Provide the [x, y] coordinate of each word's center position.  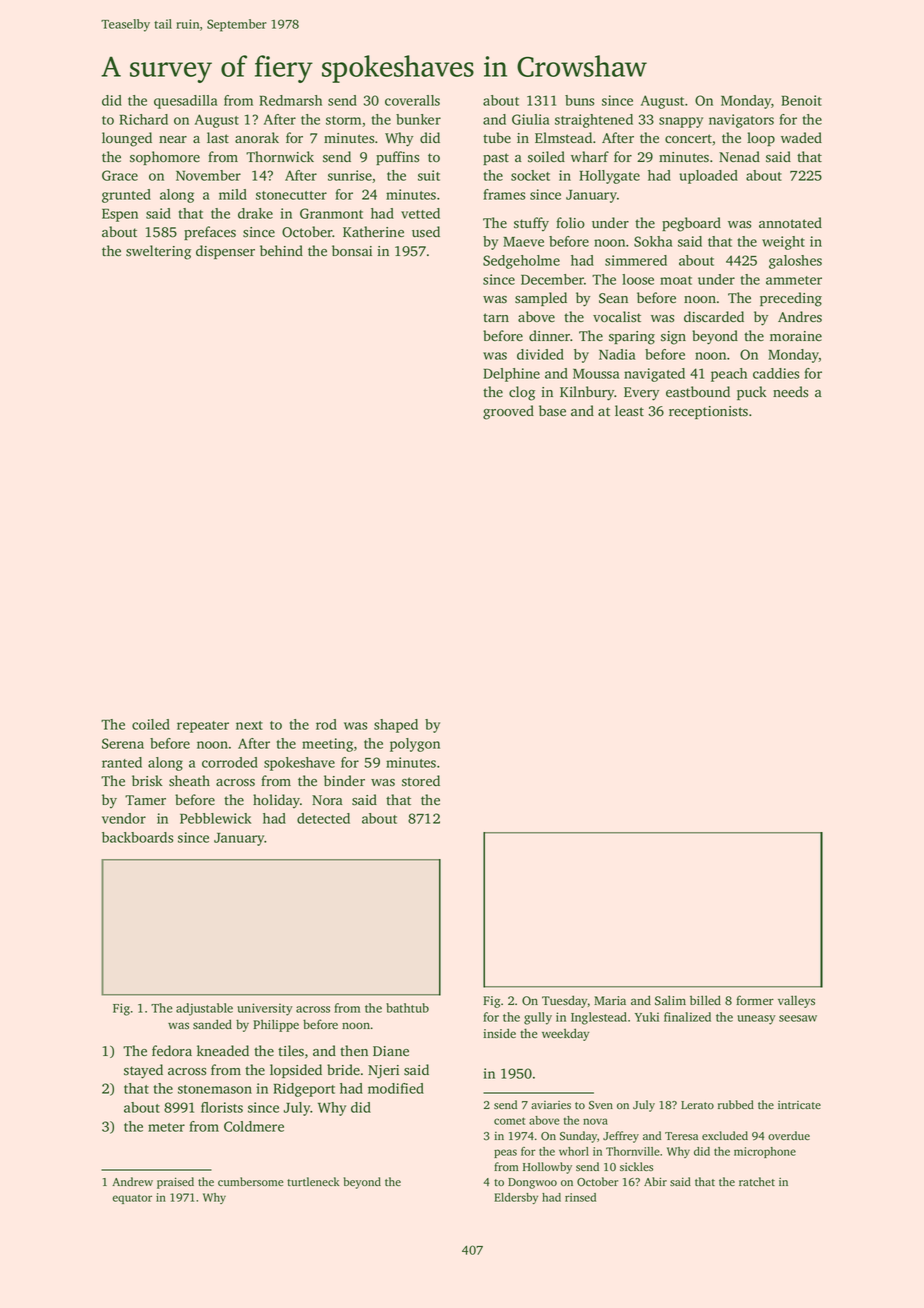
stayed [143, 1071]
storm [343, 120]
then [354, 1051]
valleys [796, 1001]
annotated [790, 223]
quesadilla [186, 102]
